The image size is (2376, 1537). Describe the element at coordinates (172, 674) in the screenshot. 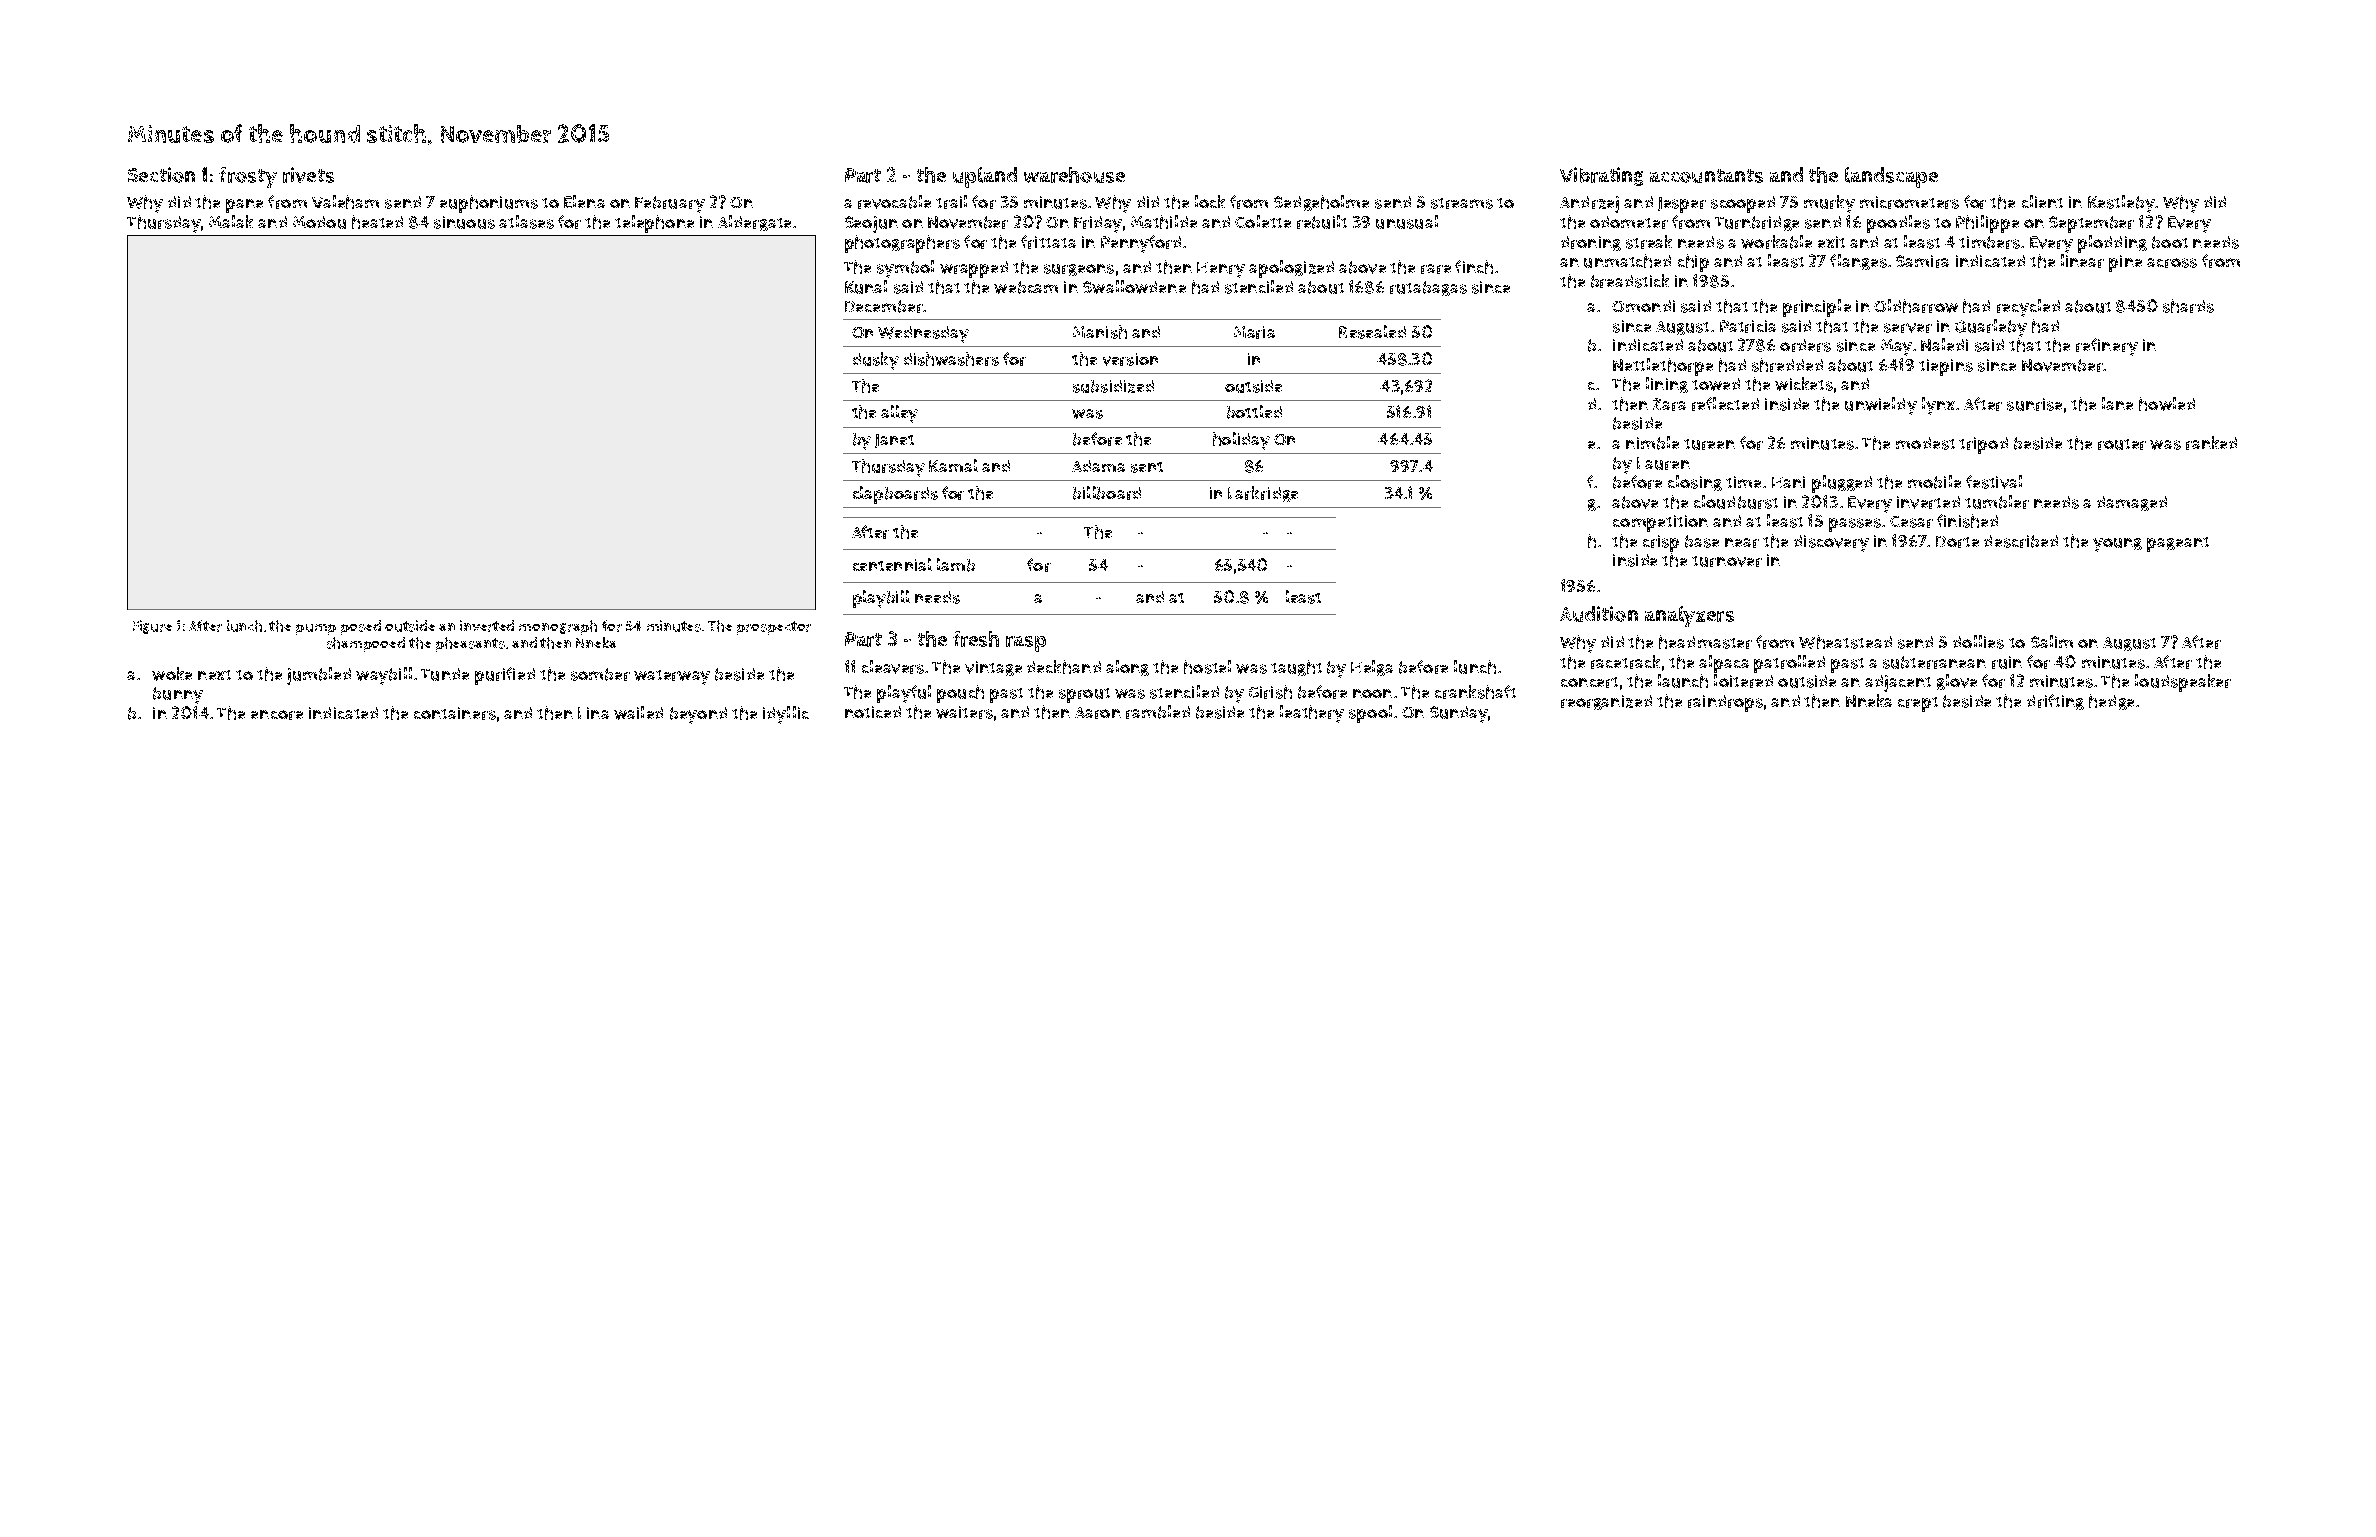

I see `woke` at that location.
